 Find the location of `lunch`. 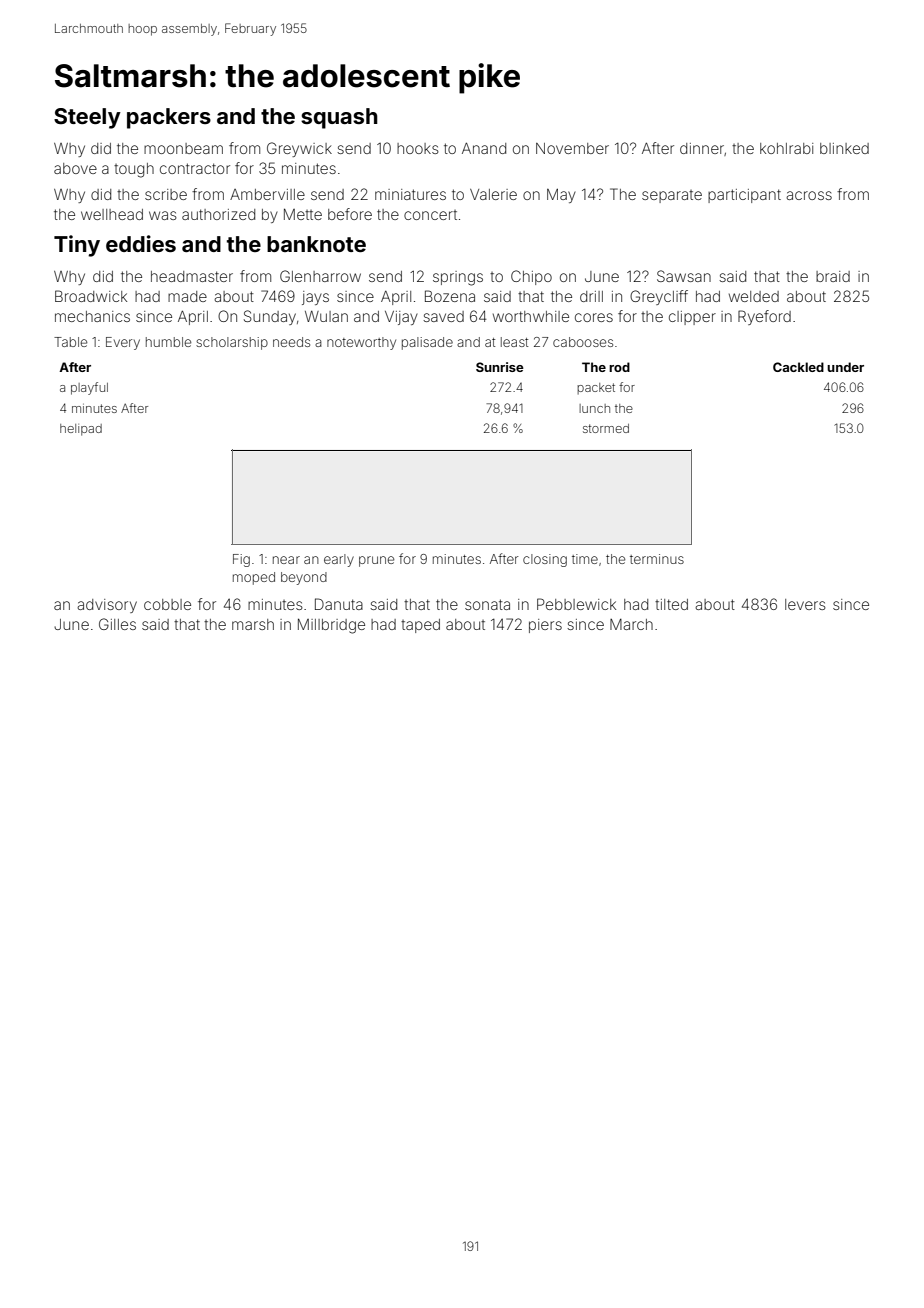

lunch is located at coordinates (594, 408).
